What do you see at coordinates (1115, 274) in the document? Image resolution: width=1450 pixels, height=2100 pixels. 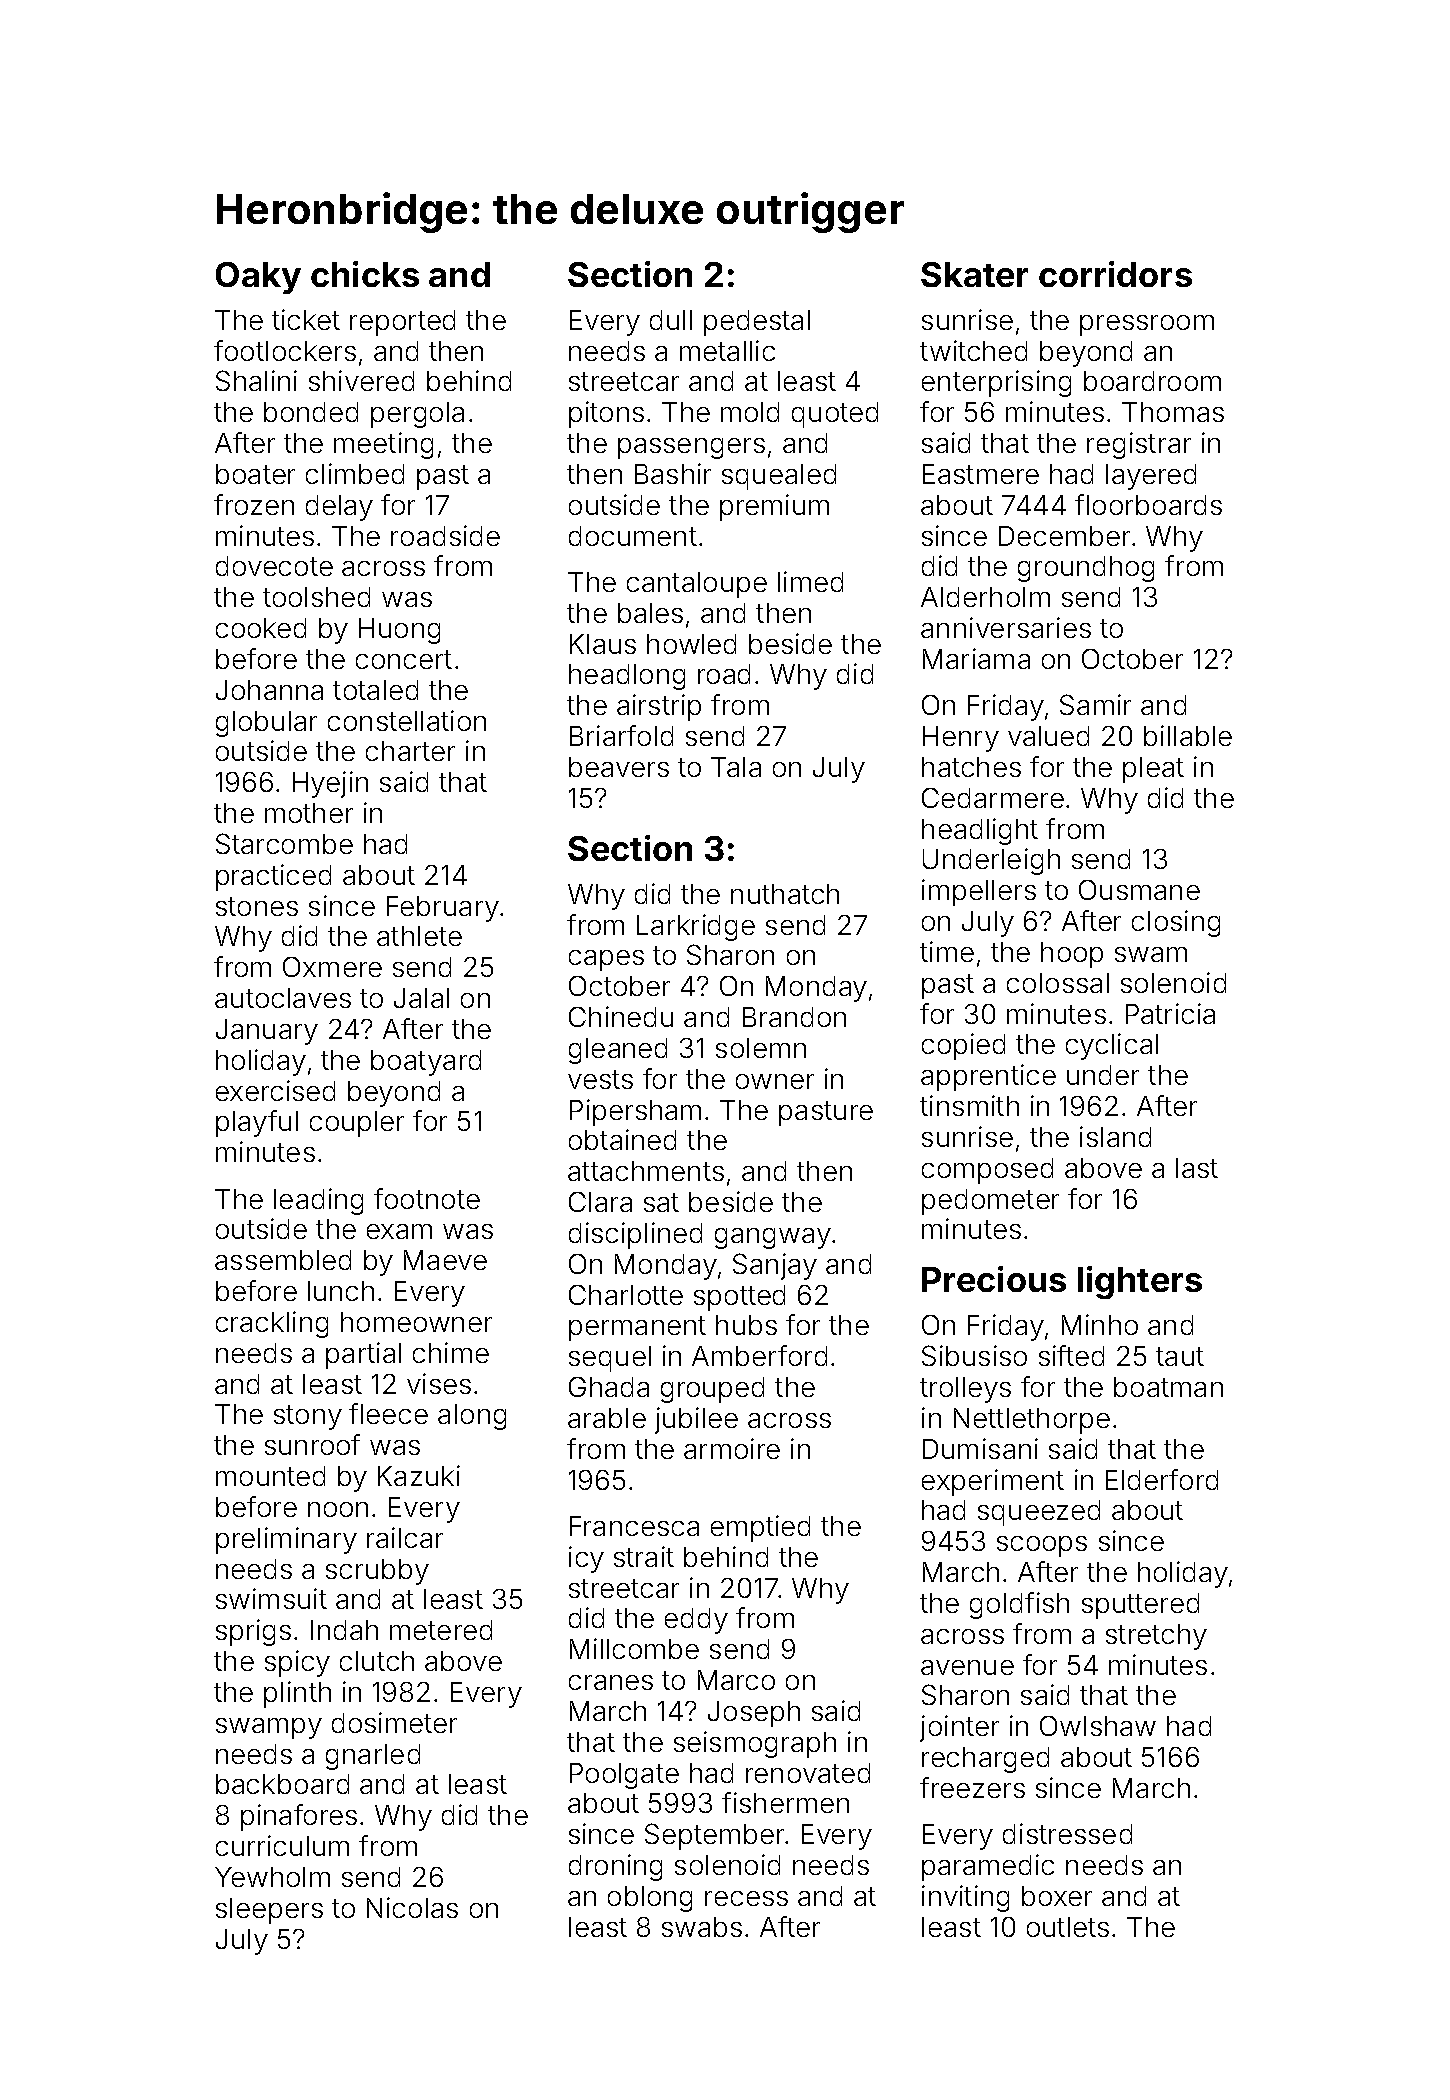 I see `corridors` at bounding box center [1115, 274].
